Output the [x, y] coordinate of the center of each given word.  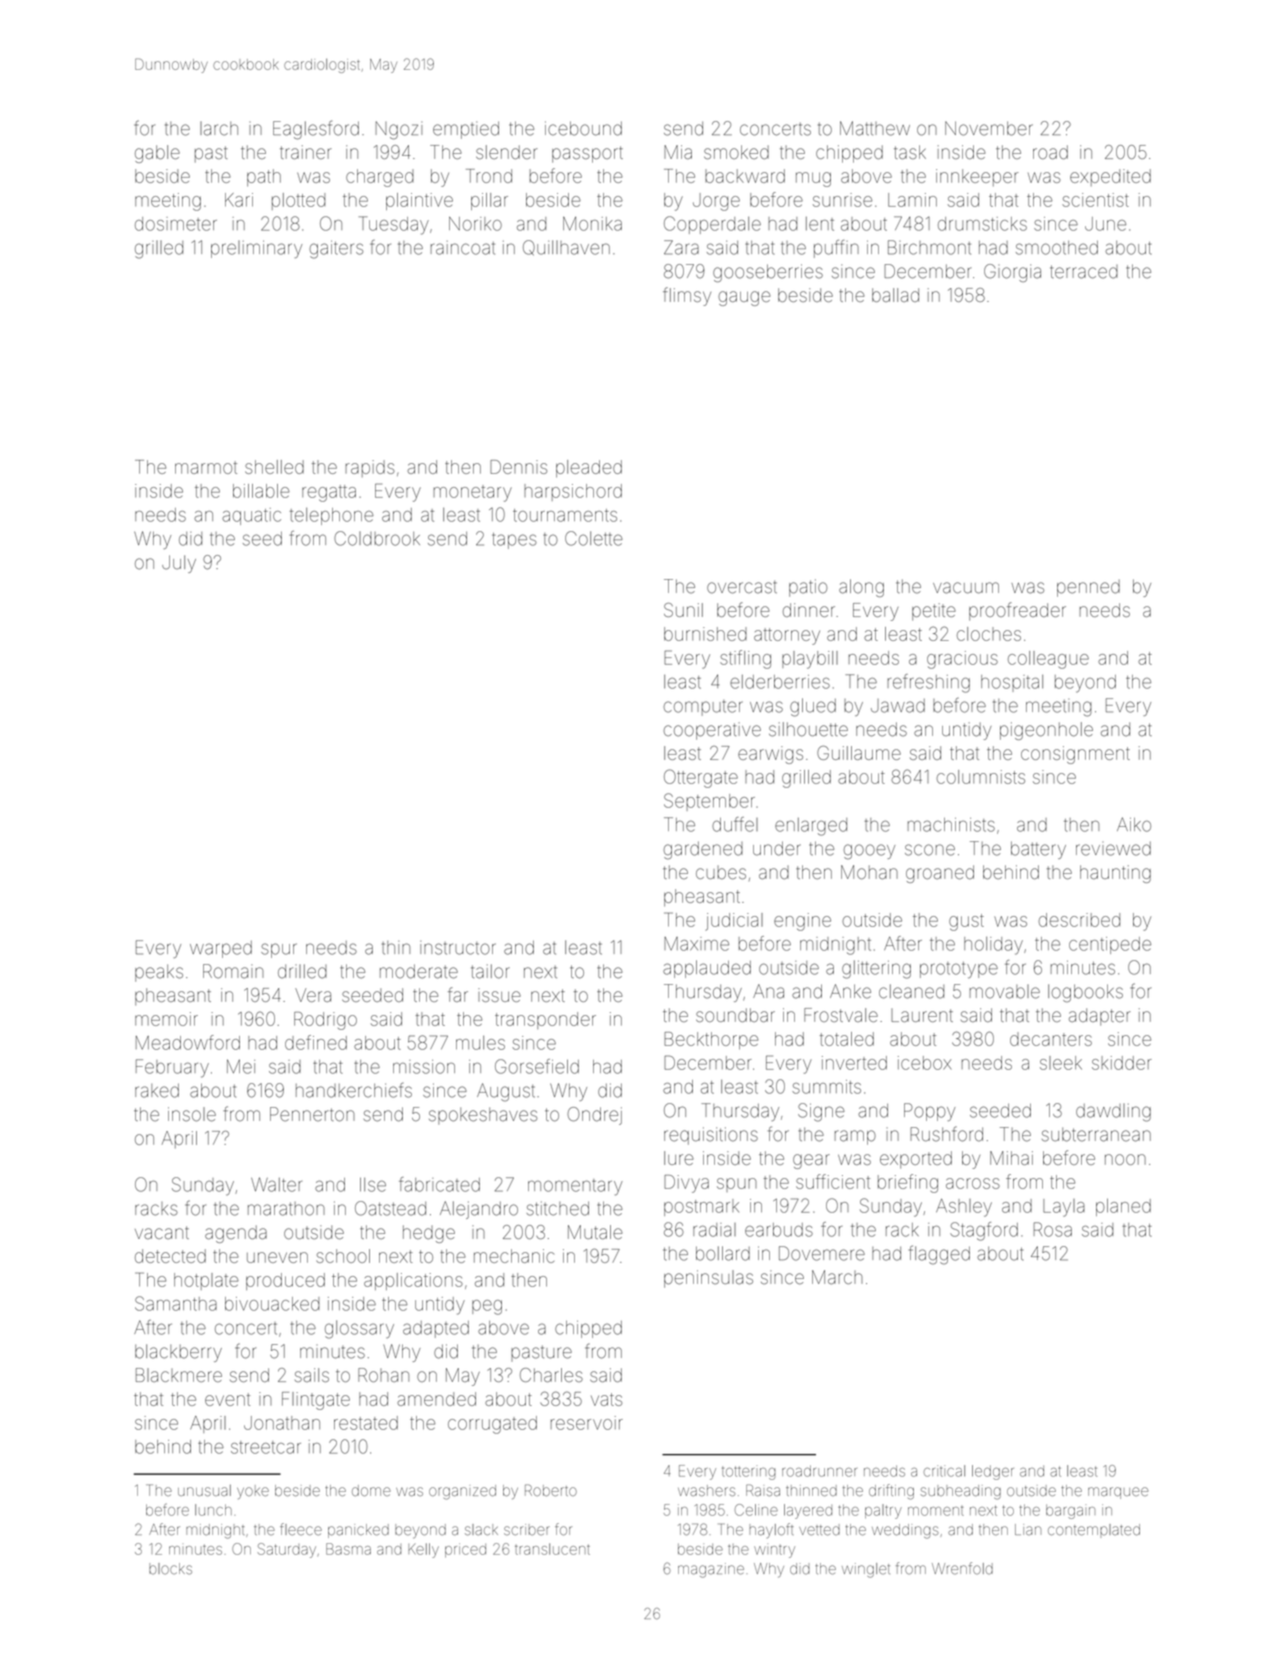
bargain [1070, 1512]
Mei [241, 1066]
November [989, 128]
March [837, 1277]
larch [219, 129]
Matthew [875, 128]
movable [1005, 992]
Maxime [696, 944]
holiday [993, 946]
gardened [703, 850]
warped [221, 949]
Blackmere [179, 1375]
